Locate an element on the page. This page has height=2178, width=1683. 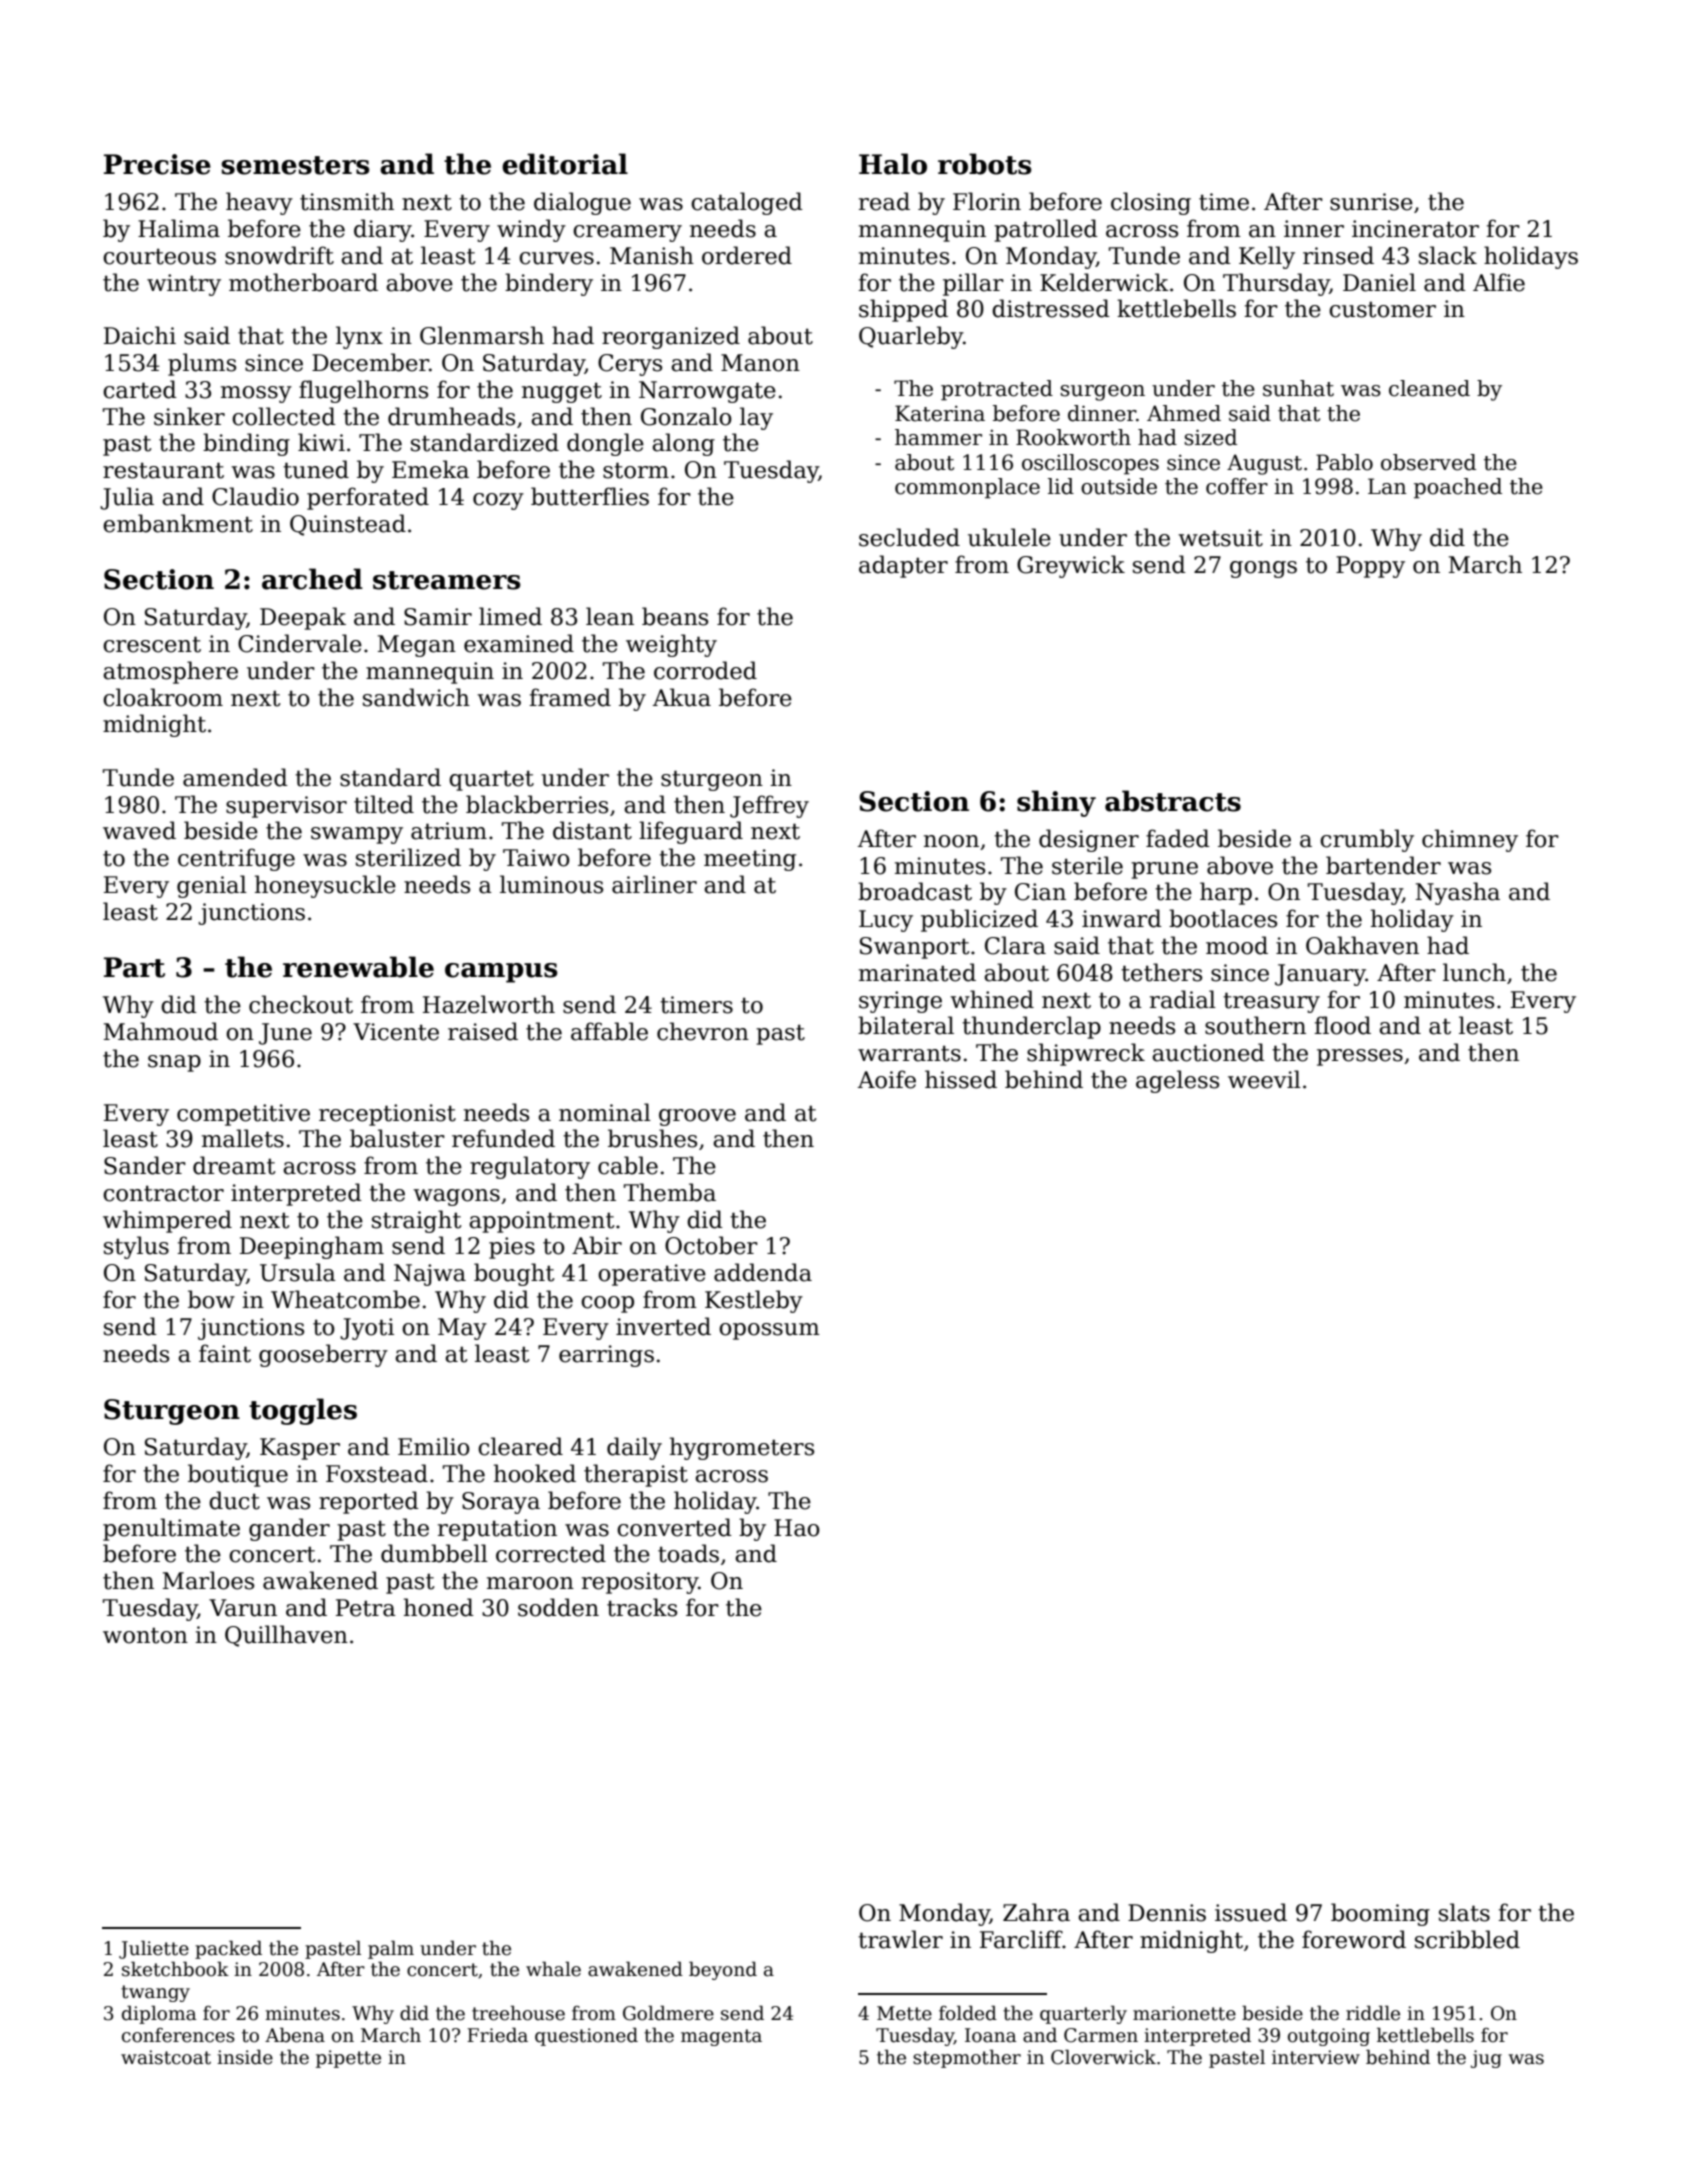
beyond is located at coordinates (723, 1970).
